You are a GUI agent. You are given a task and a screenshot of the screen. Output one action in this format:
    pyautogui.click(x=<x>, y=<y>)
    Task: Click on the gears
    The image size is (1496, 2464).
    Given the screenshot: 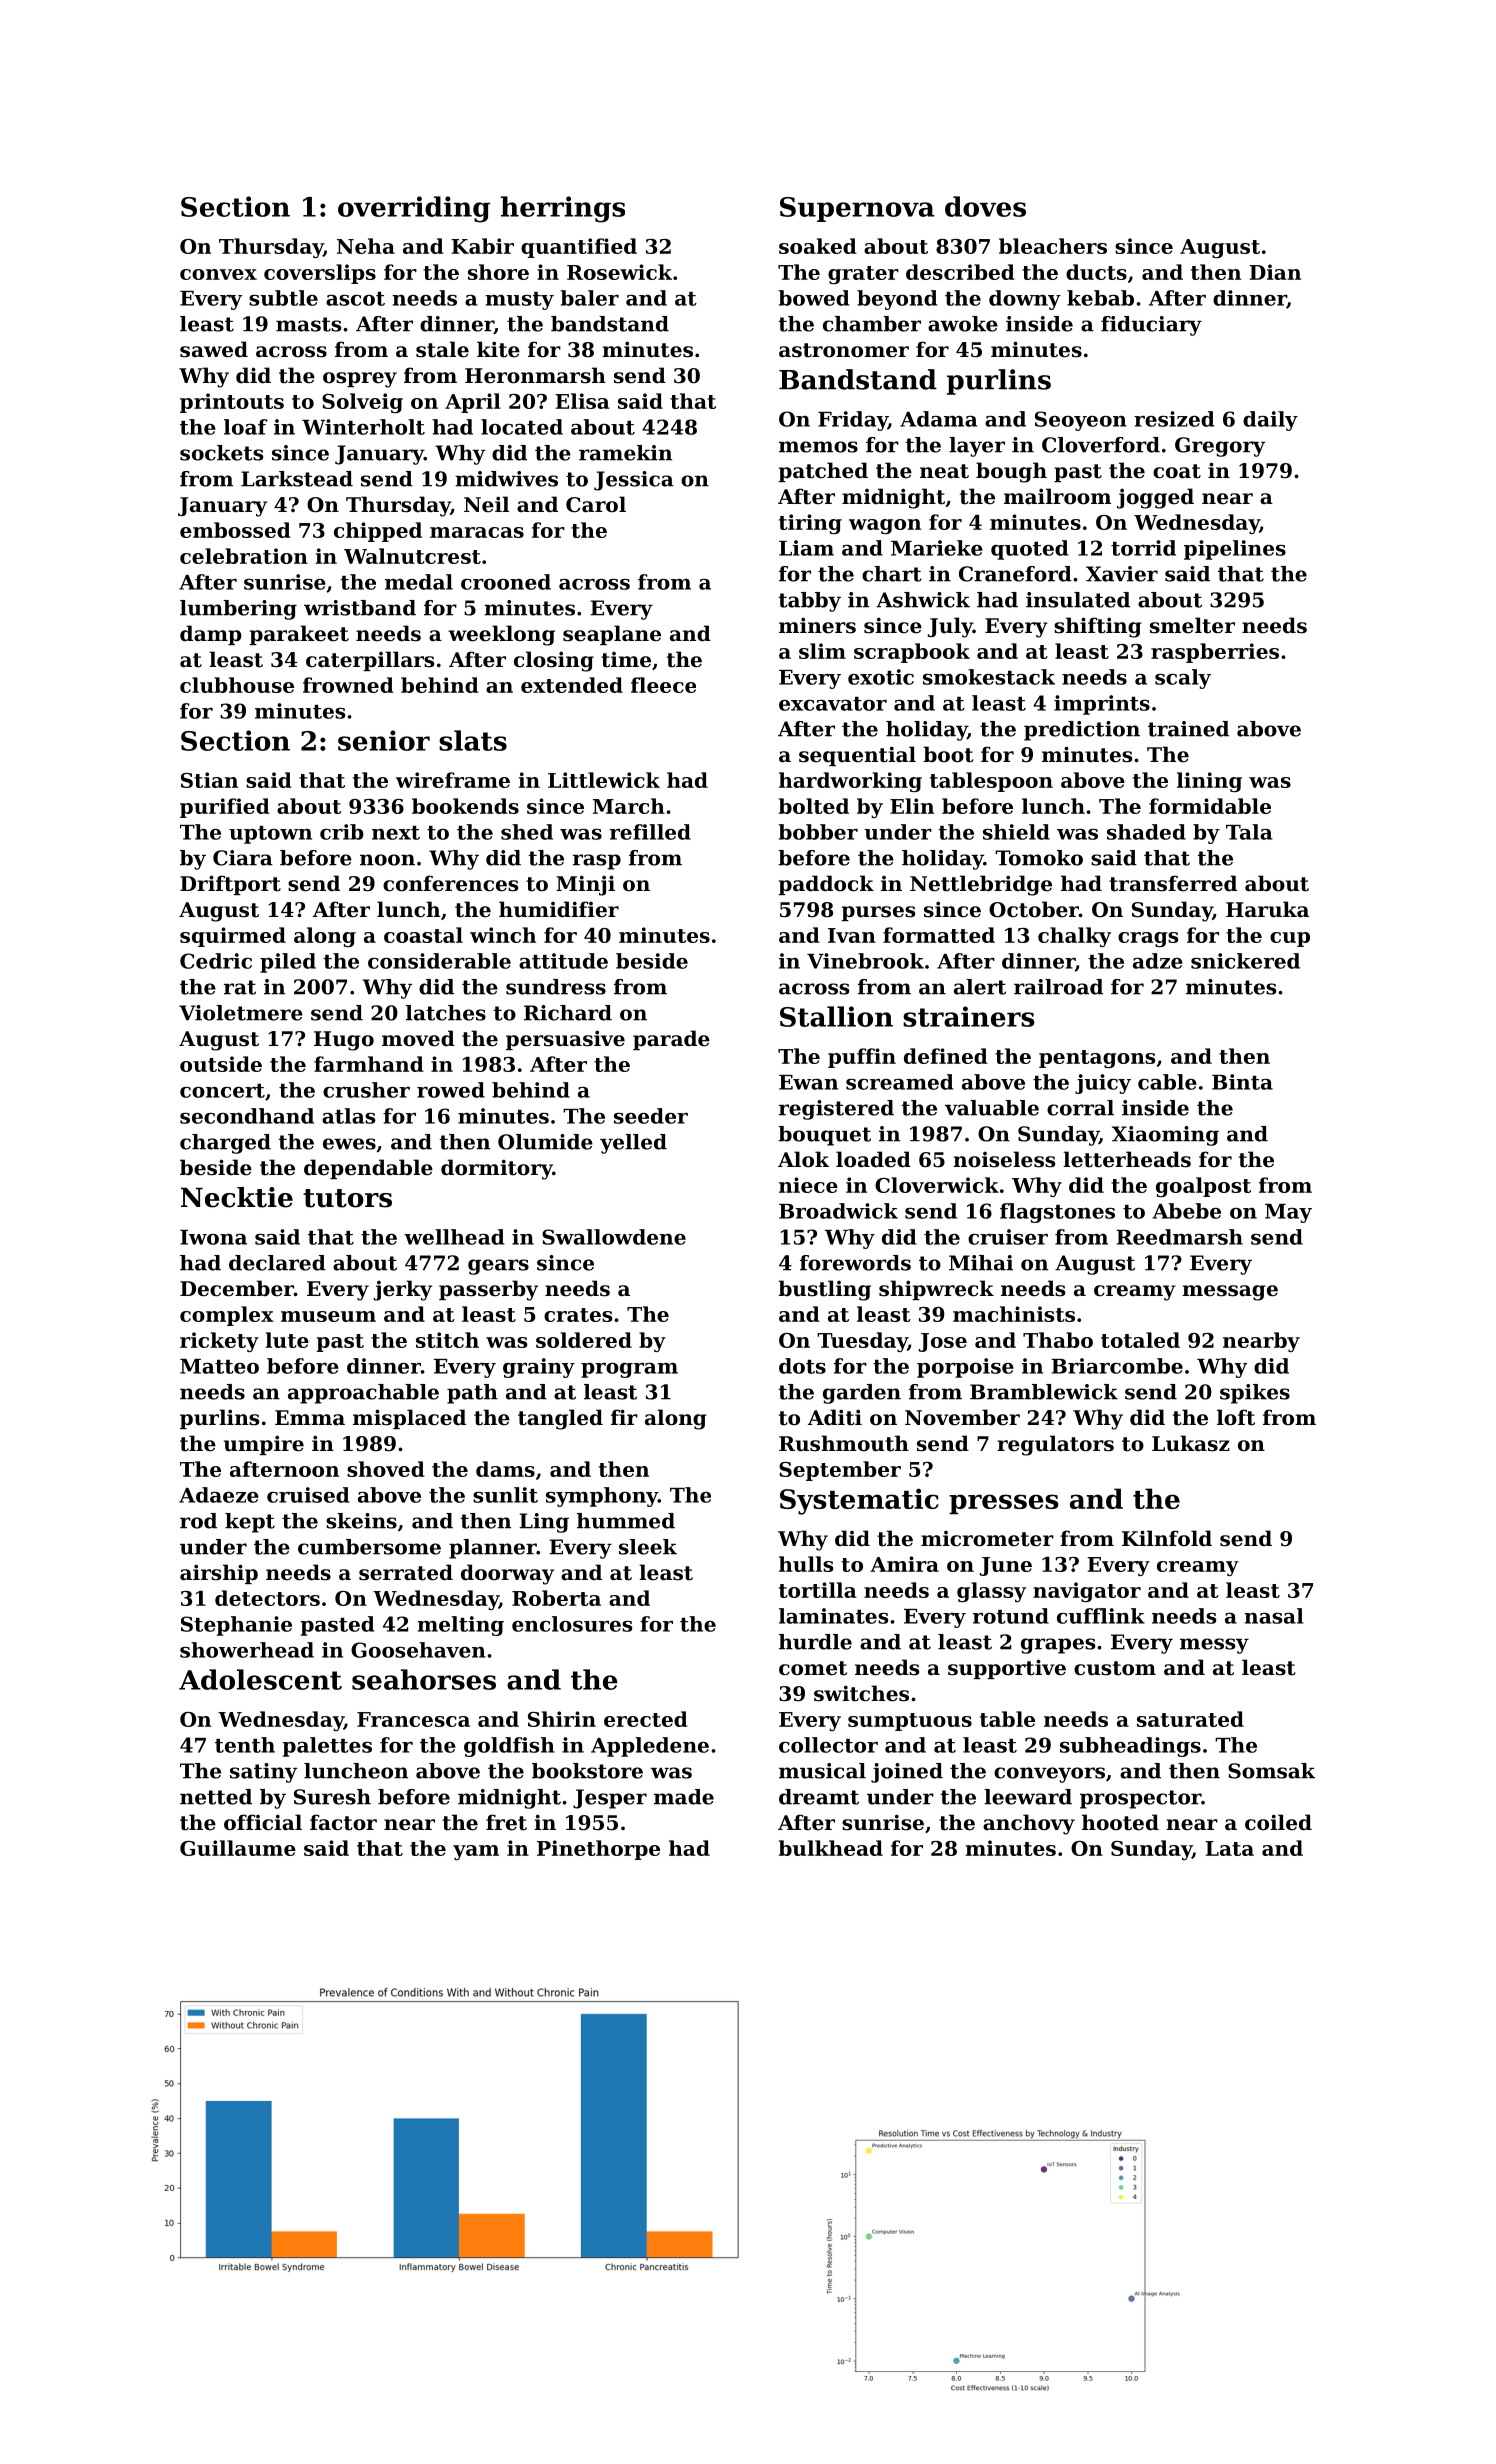 What is the action you would take?
    pyautogui.click(x=498, y=1267)
